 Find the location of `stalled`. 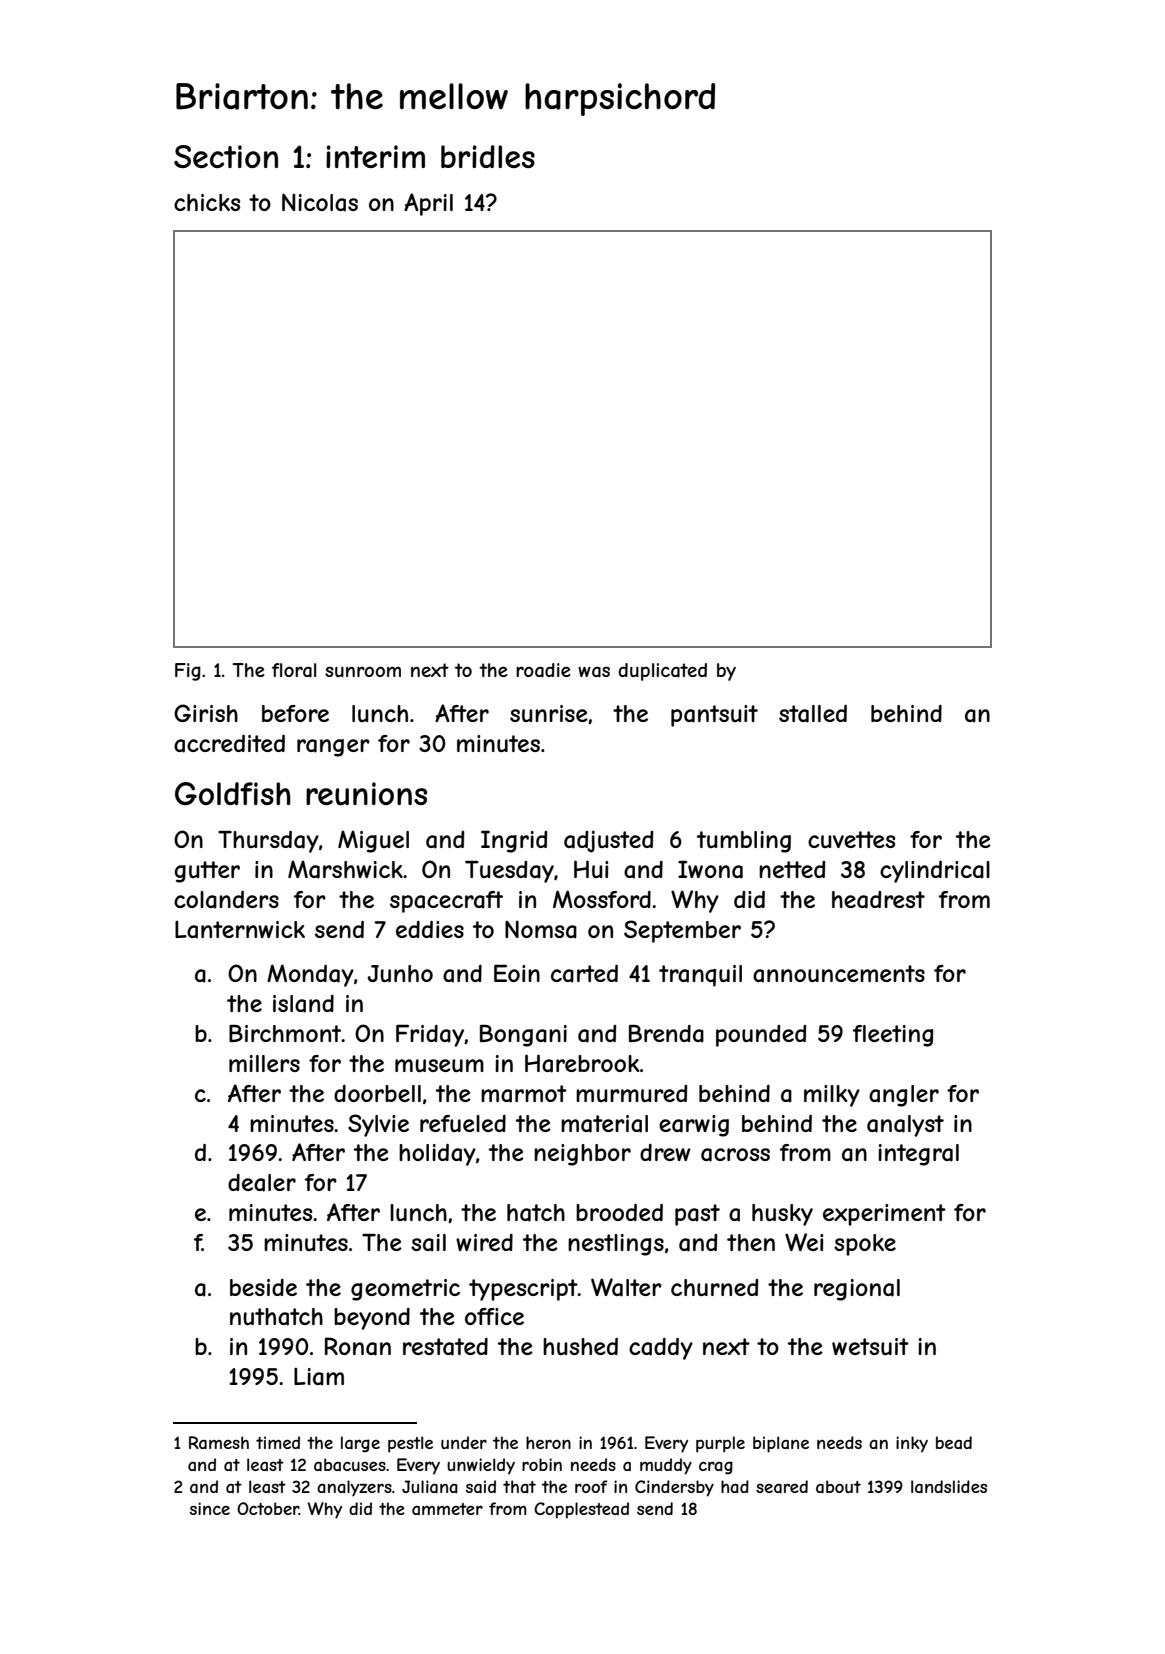

stalled is located at coordinates (813, 714).
